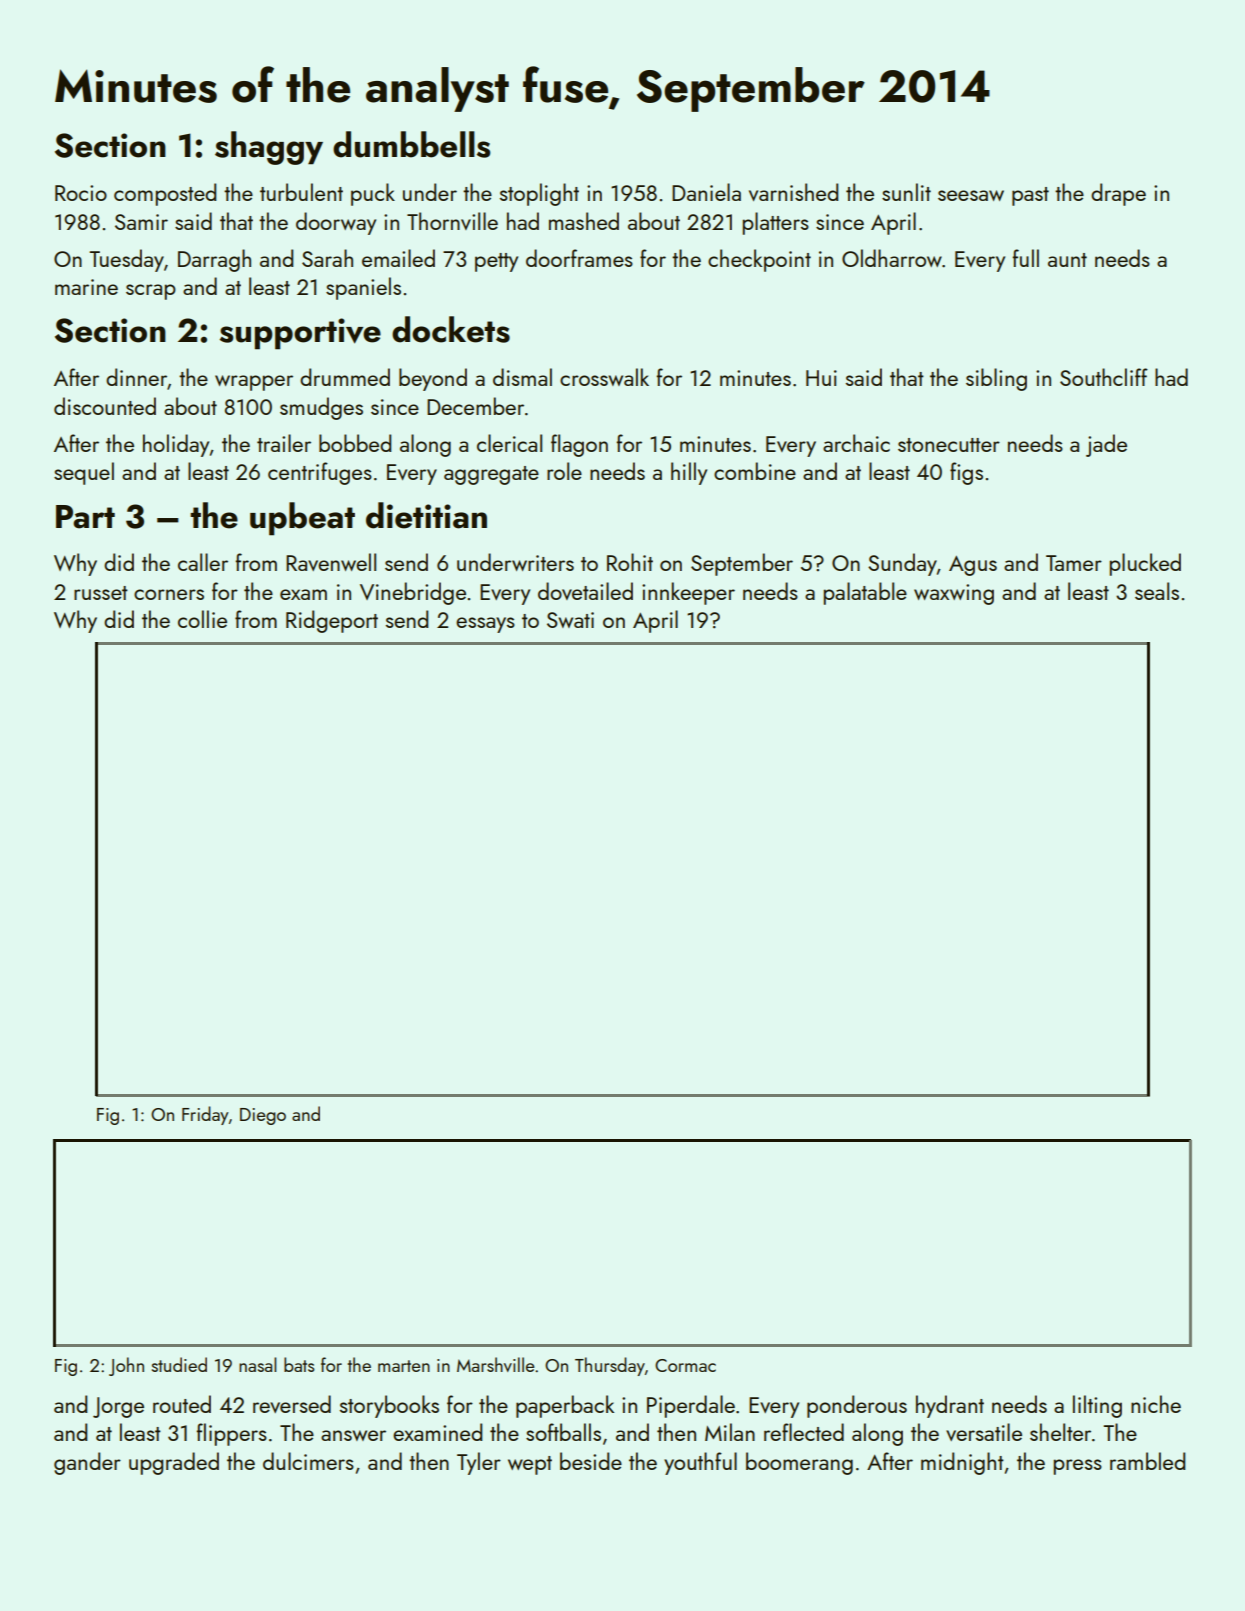 The width and height of the screenshot is (1245, 1611). What do you see at coordinates (685, 1365) in the screenshot?
I see `Cormac` at bounding box center [685, 1365].
